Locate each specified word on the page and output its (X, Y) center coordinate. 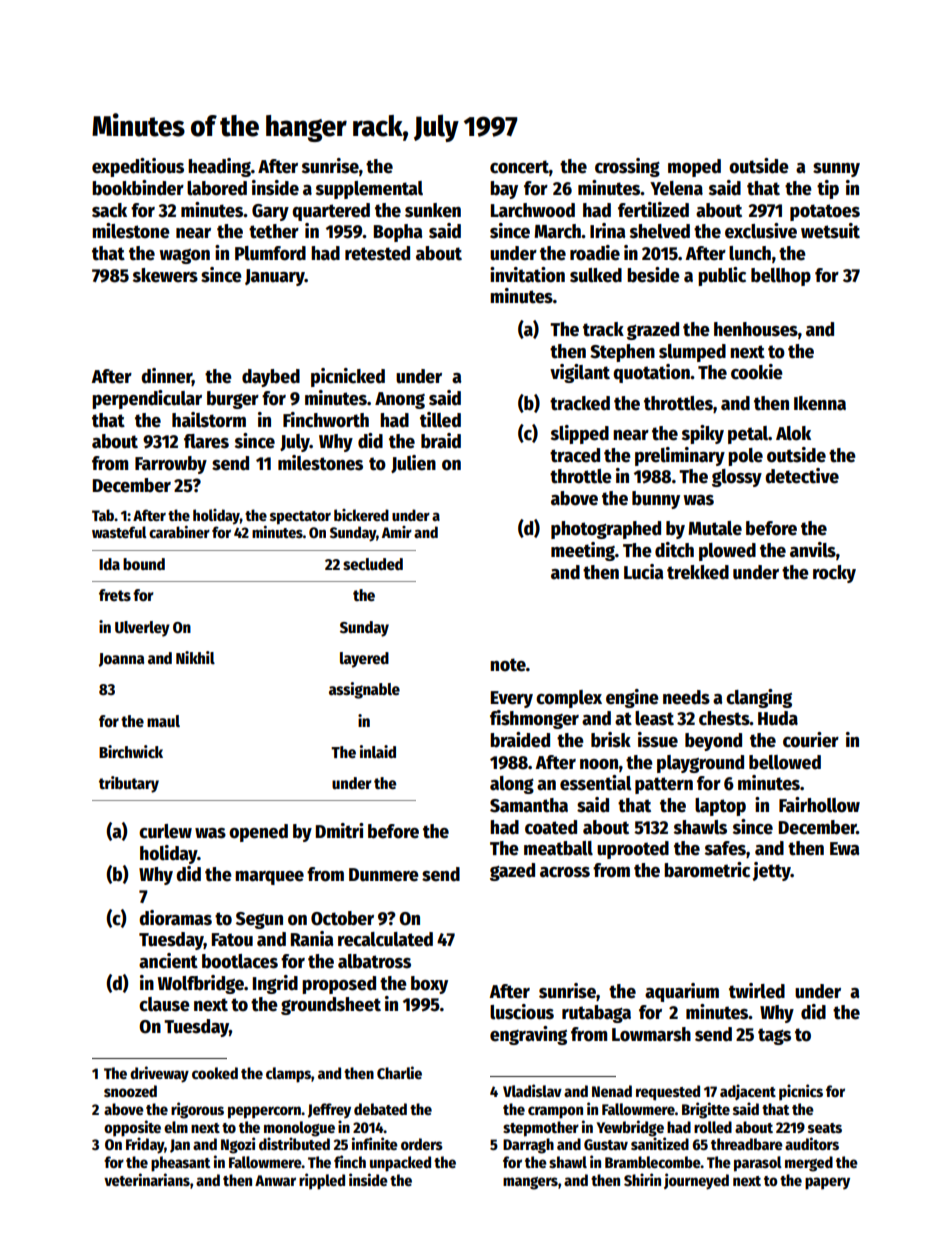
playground (700, 764)
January (275, 277)
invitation (527, 275)
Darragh (528, 1146)
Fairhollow (819, 805)
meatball (558, 848)
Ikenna (820, 403)
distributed (294, 1143)
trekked (698, 572)
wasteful (119, 532)
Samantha (529, 805)
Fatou (232, 940)
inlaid (378, 751)
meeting (583, 551)
